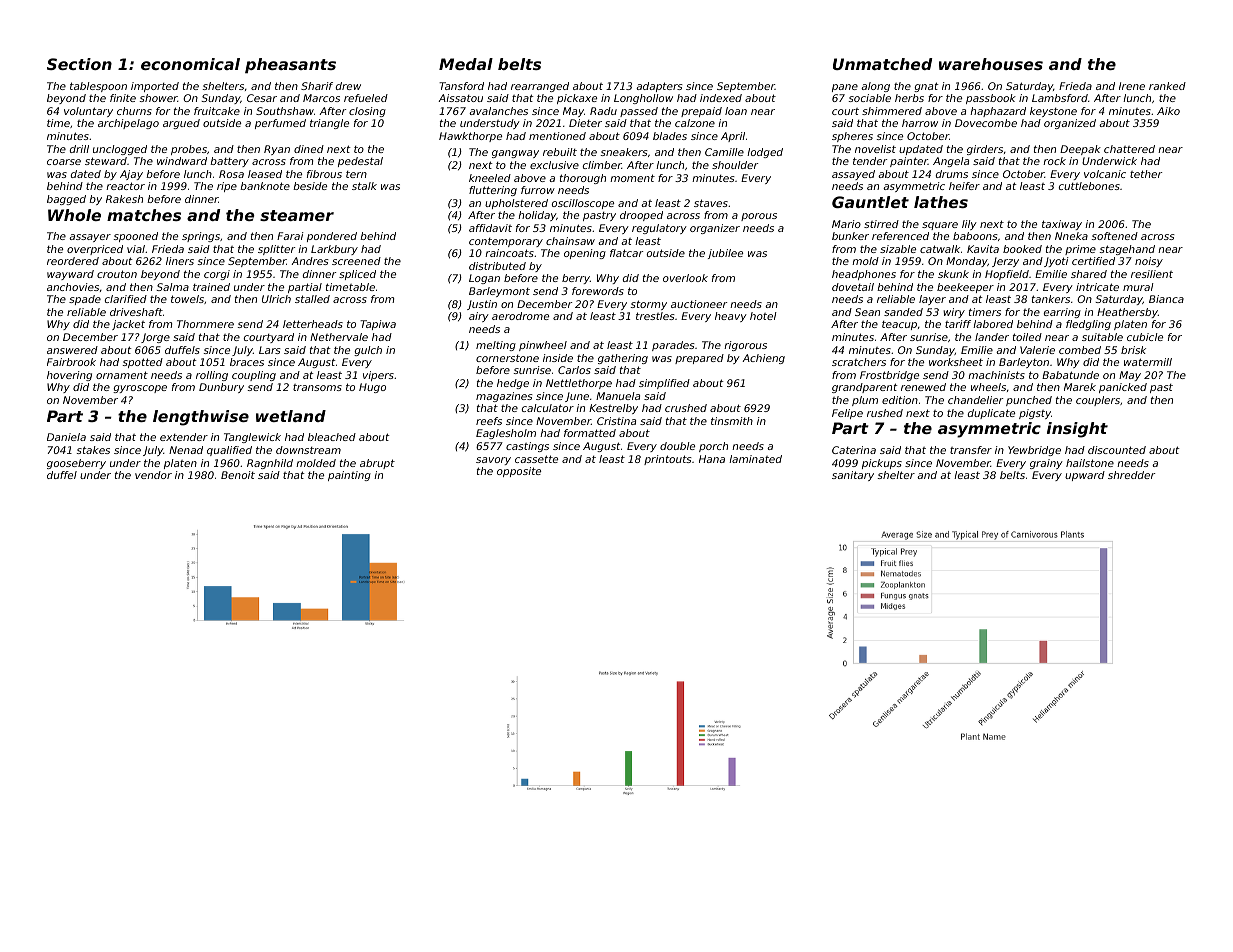  Describe the element at coordinates (73, 261) in the image. I see `reordered` at that location.
